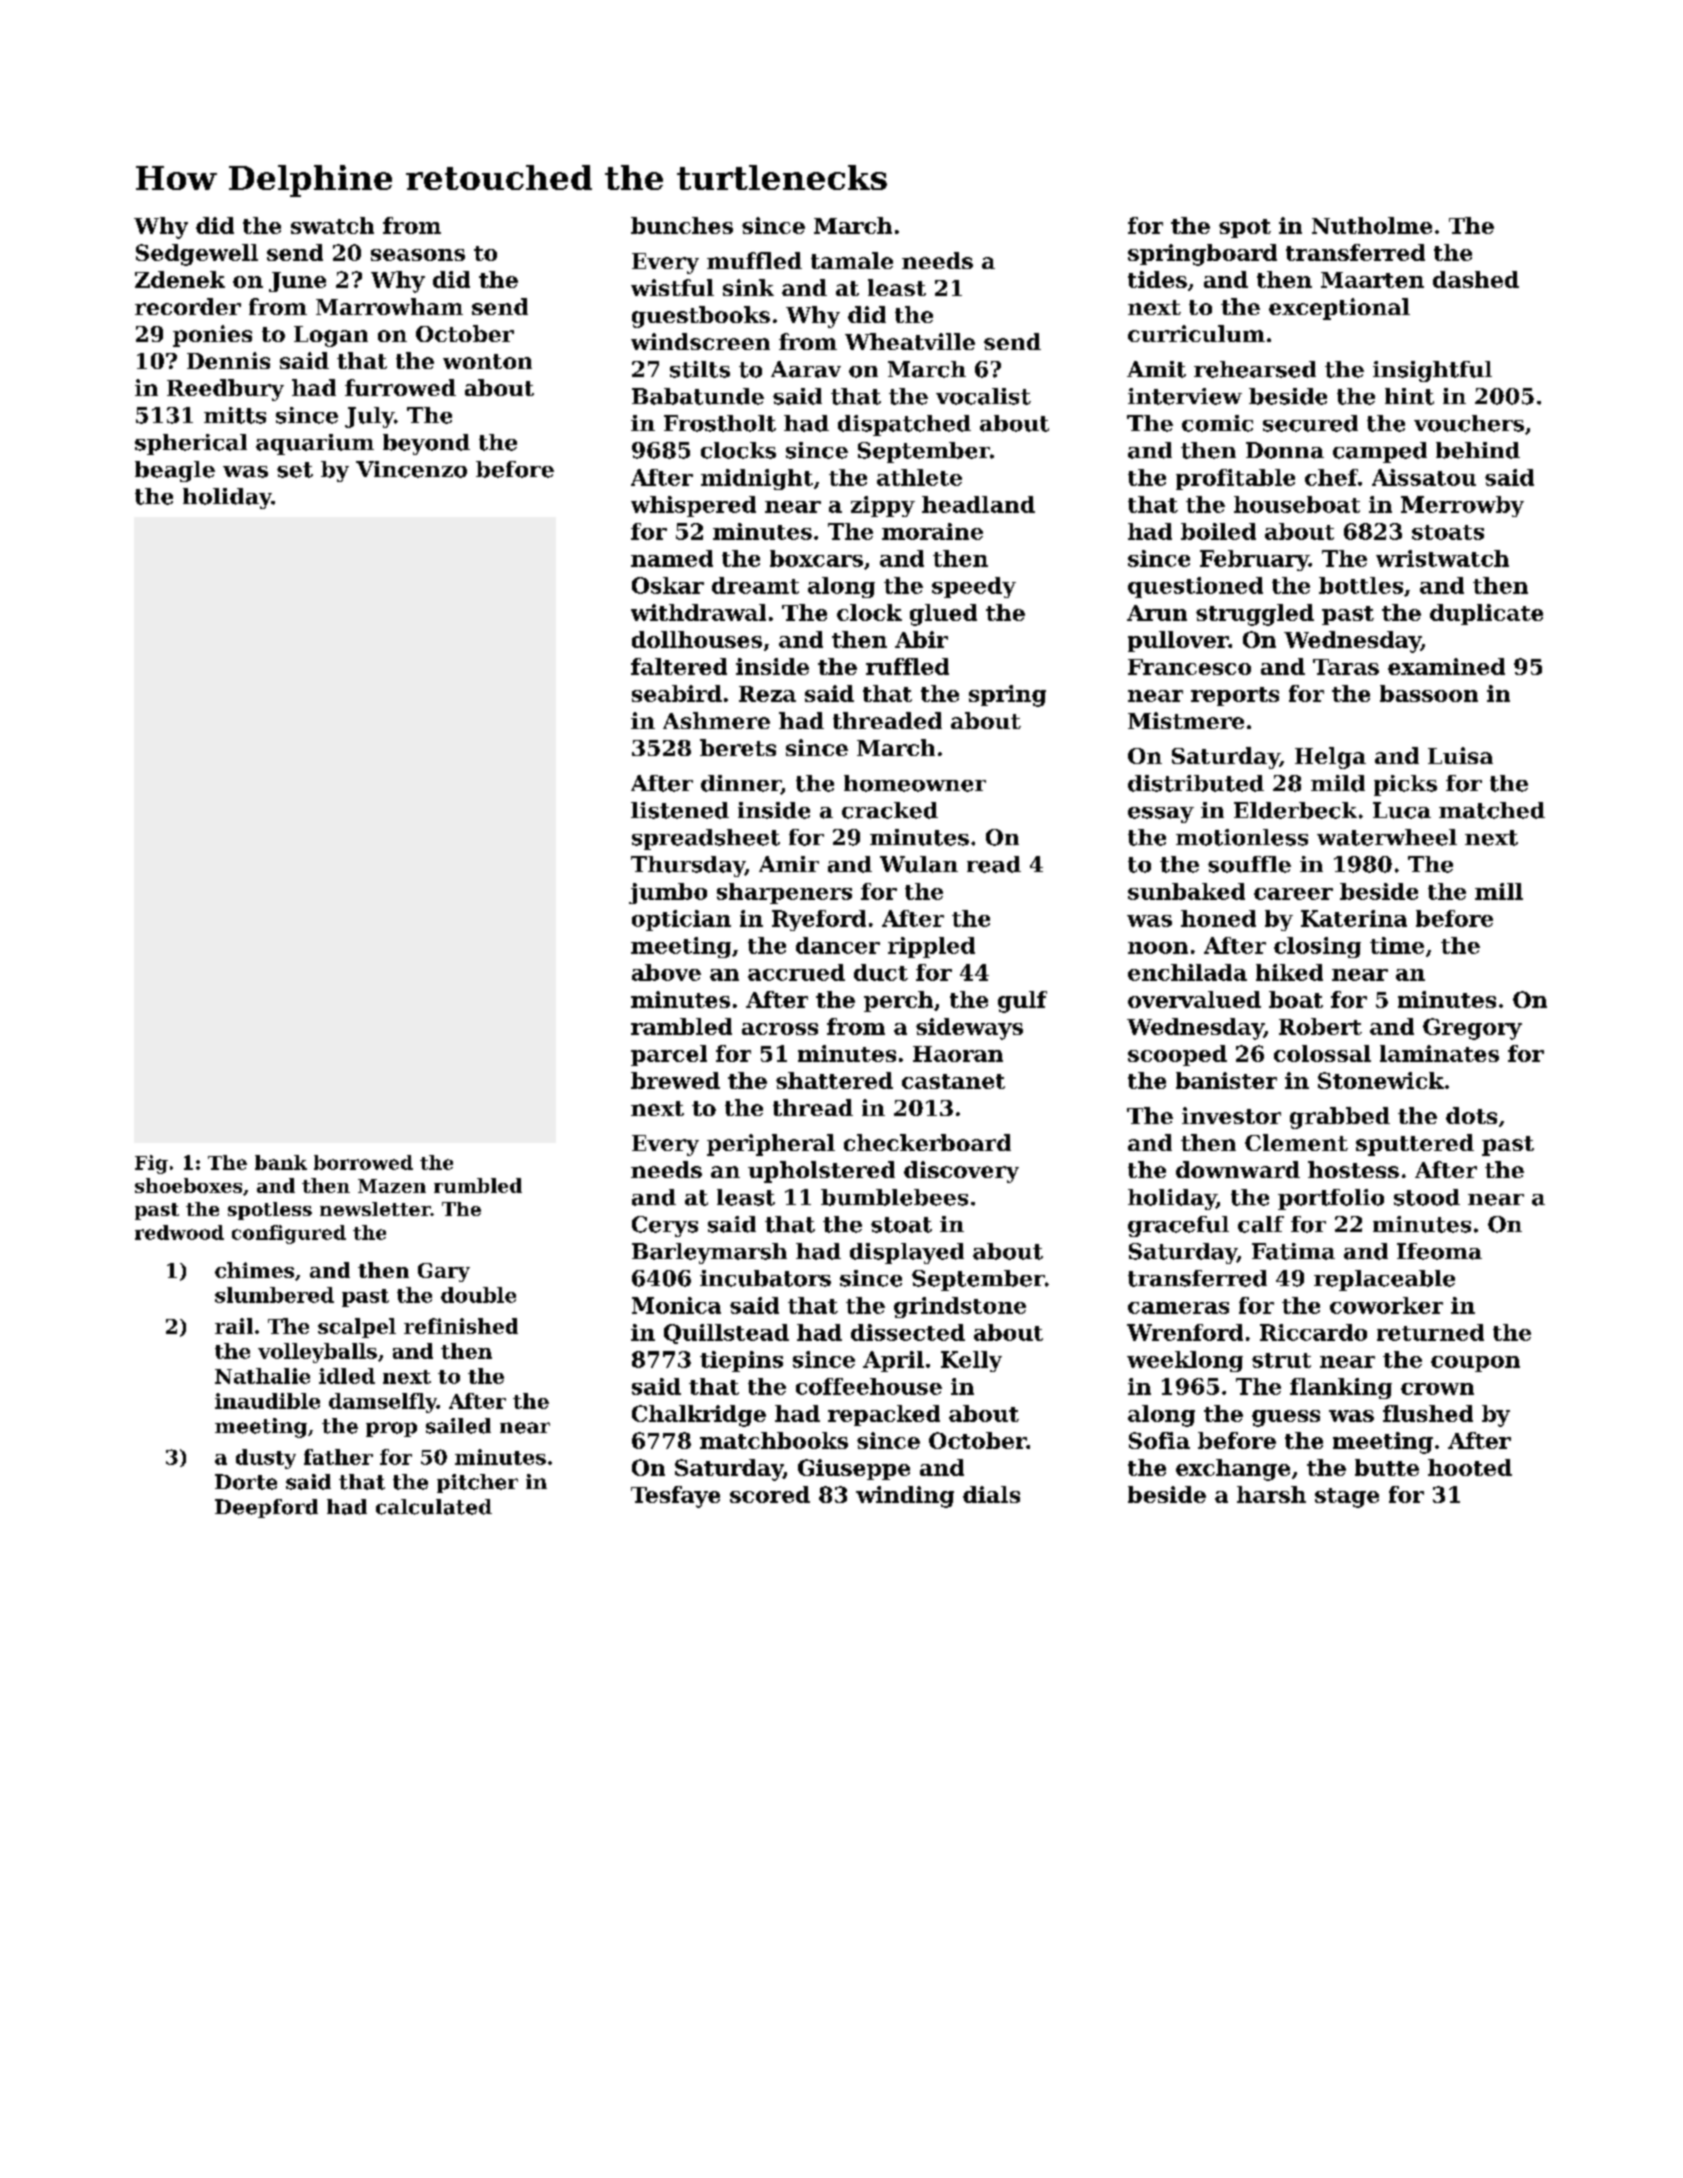 This page has width=1683, height=2178. What do you see at coordinates (679, 666) in the page?
I see `faltered` at bounding box center [679, 666].
